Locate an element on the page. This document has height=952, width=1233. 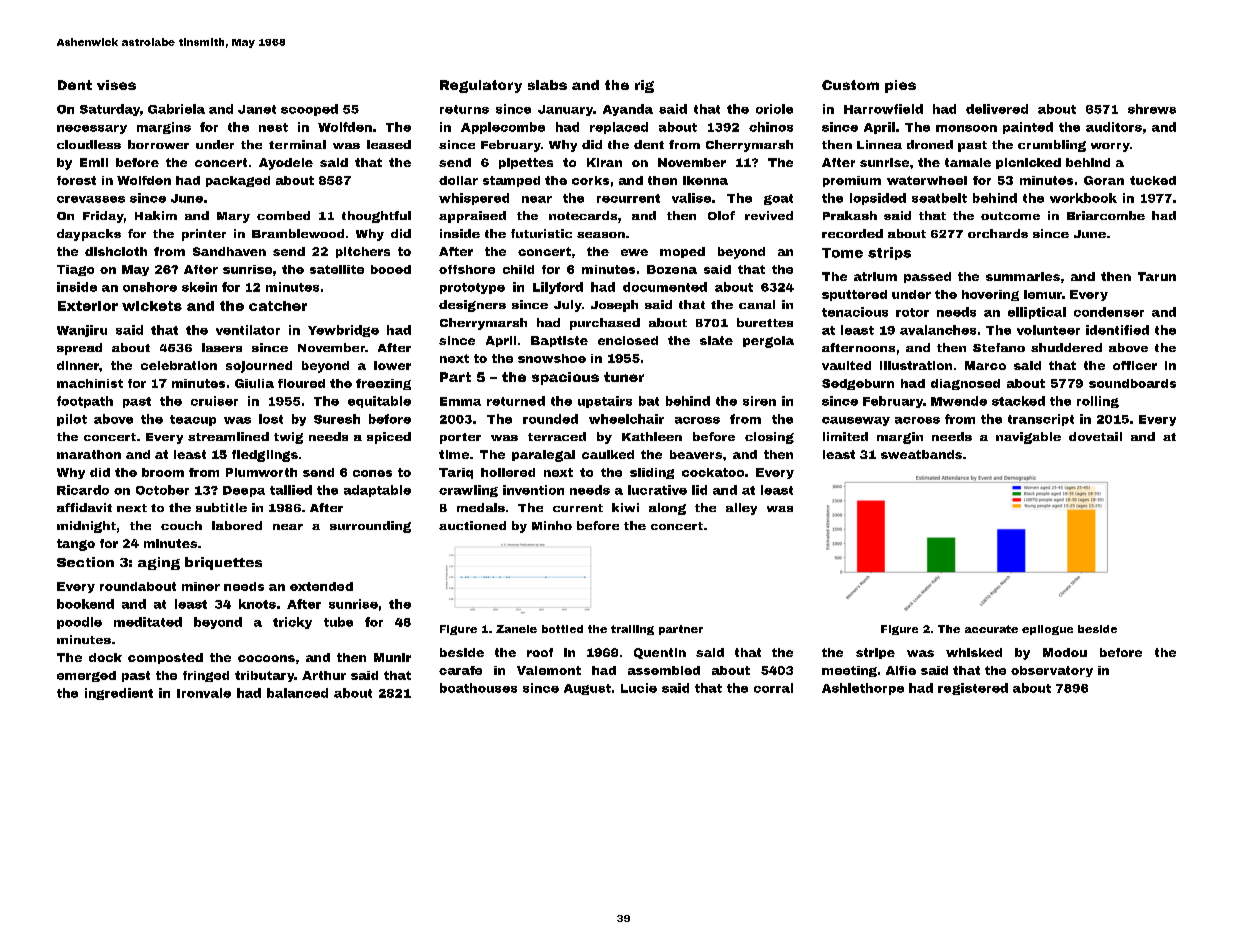
Linnea is located at coordinates (879, 144).
